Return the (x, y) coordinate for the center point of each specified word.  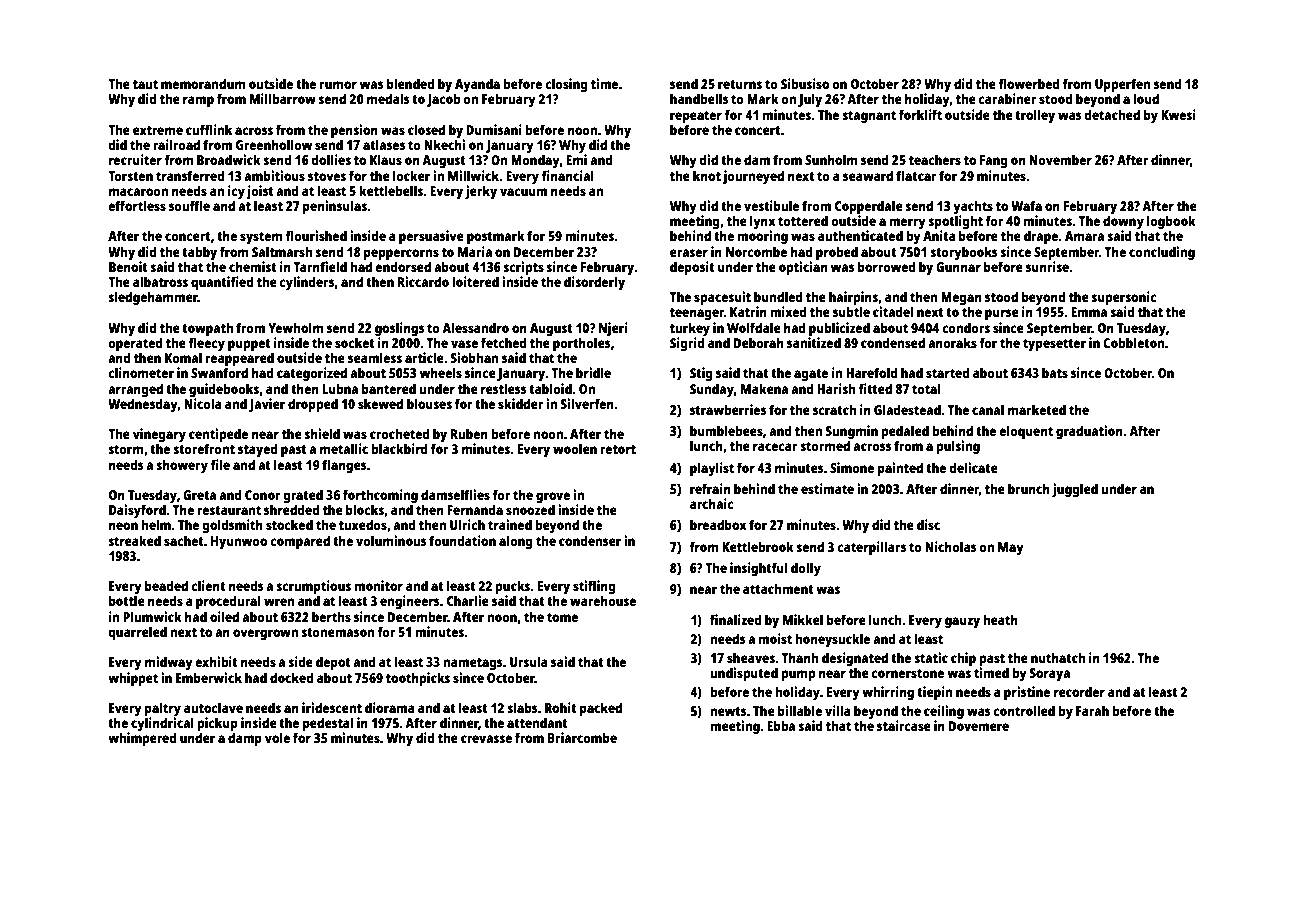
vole (277, 737)
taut (145, 84)
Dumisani (494, 129)
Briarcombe (582, 737)
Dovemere (979, 726)
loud (1146, 98)
